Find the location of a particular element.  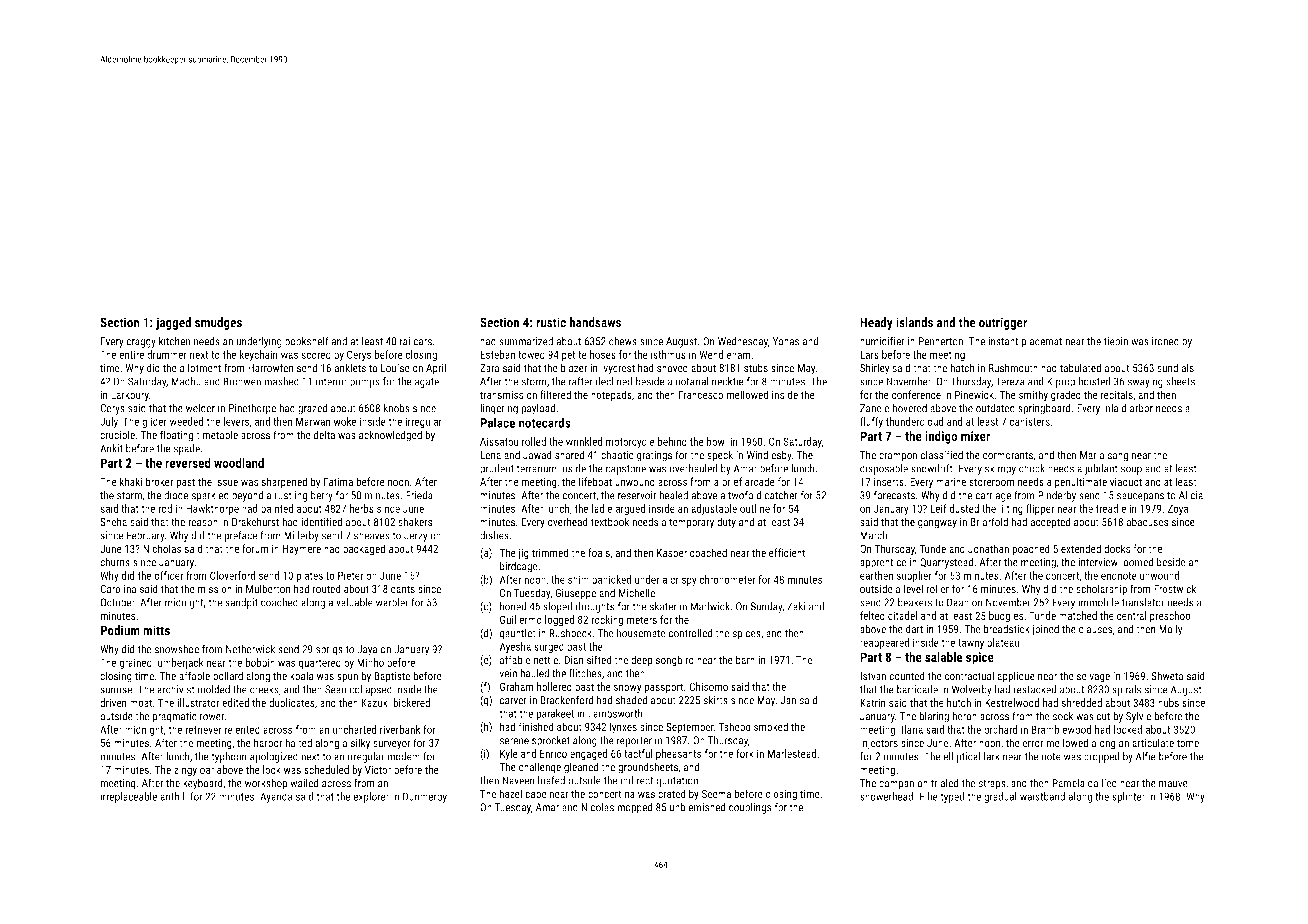

Heady is located at coordinates (876, 323).
